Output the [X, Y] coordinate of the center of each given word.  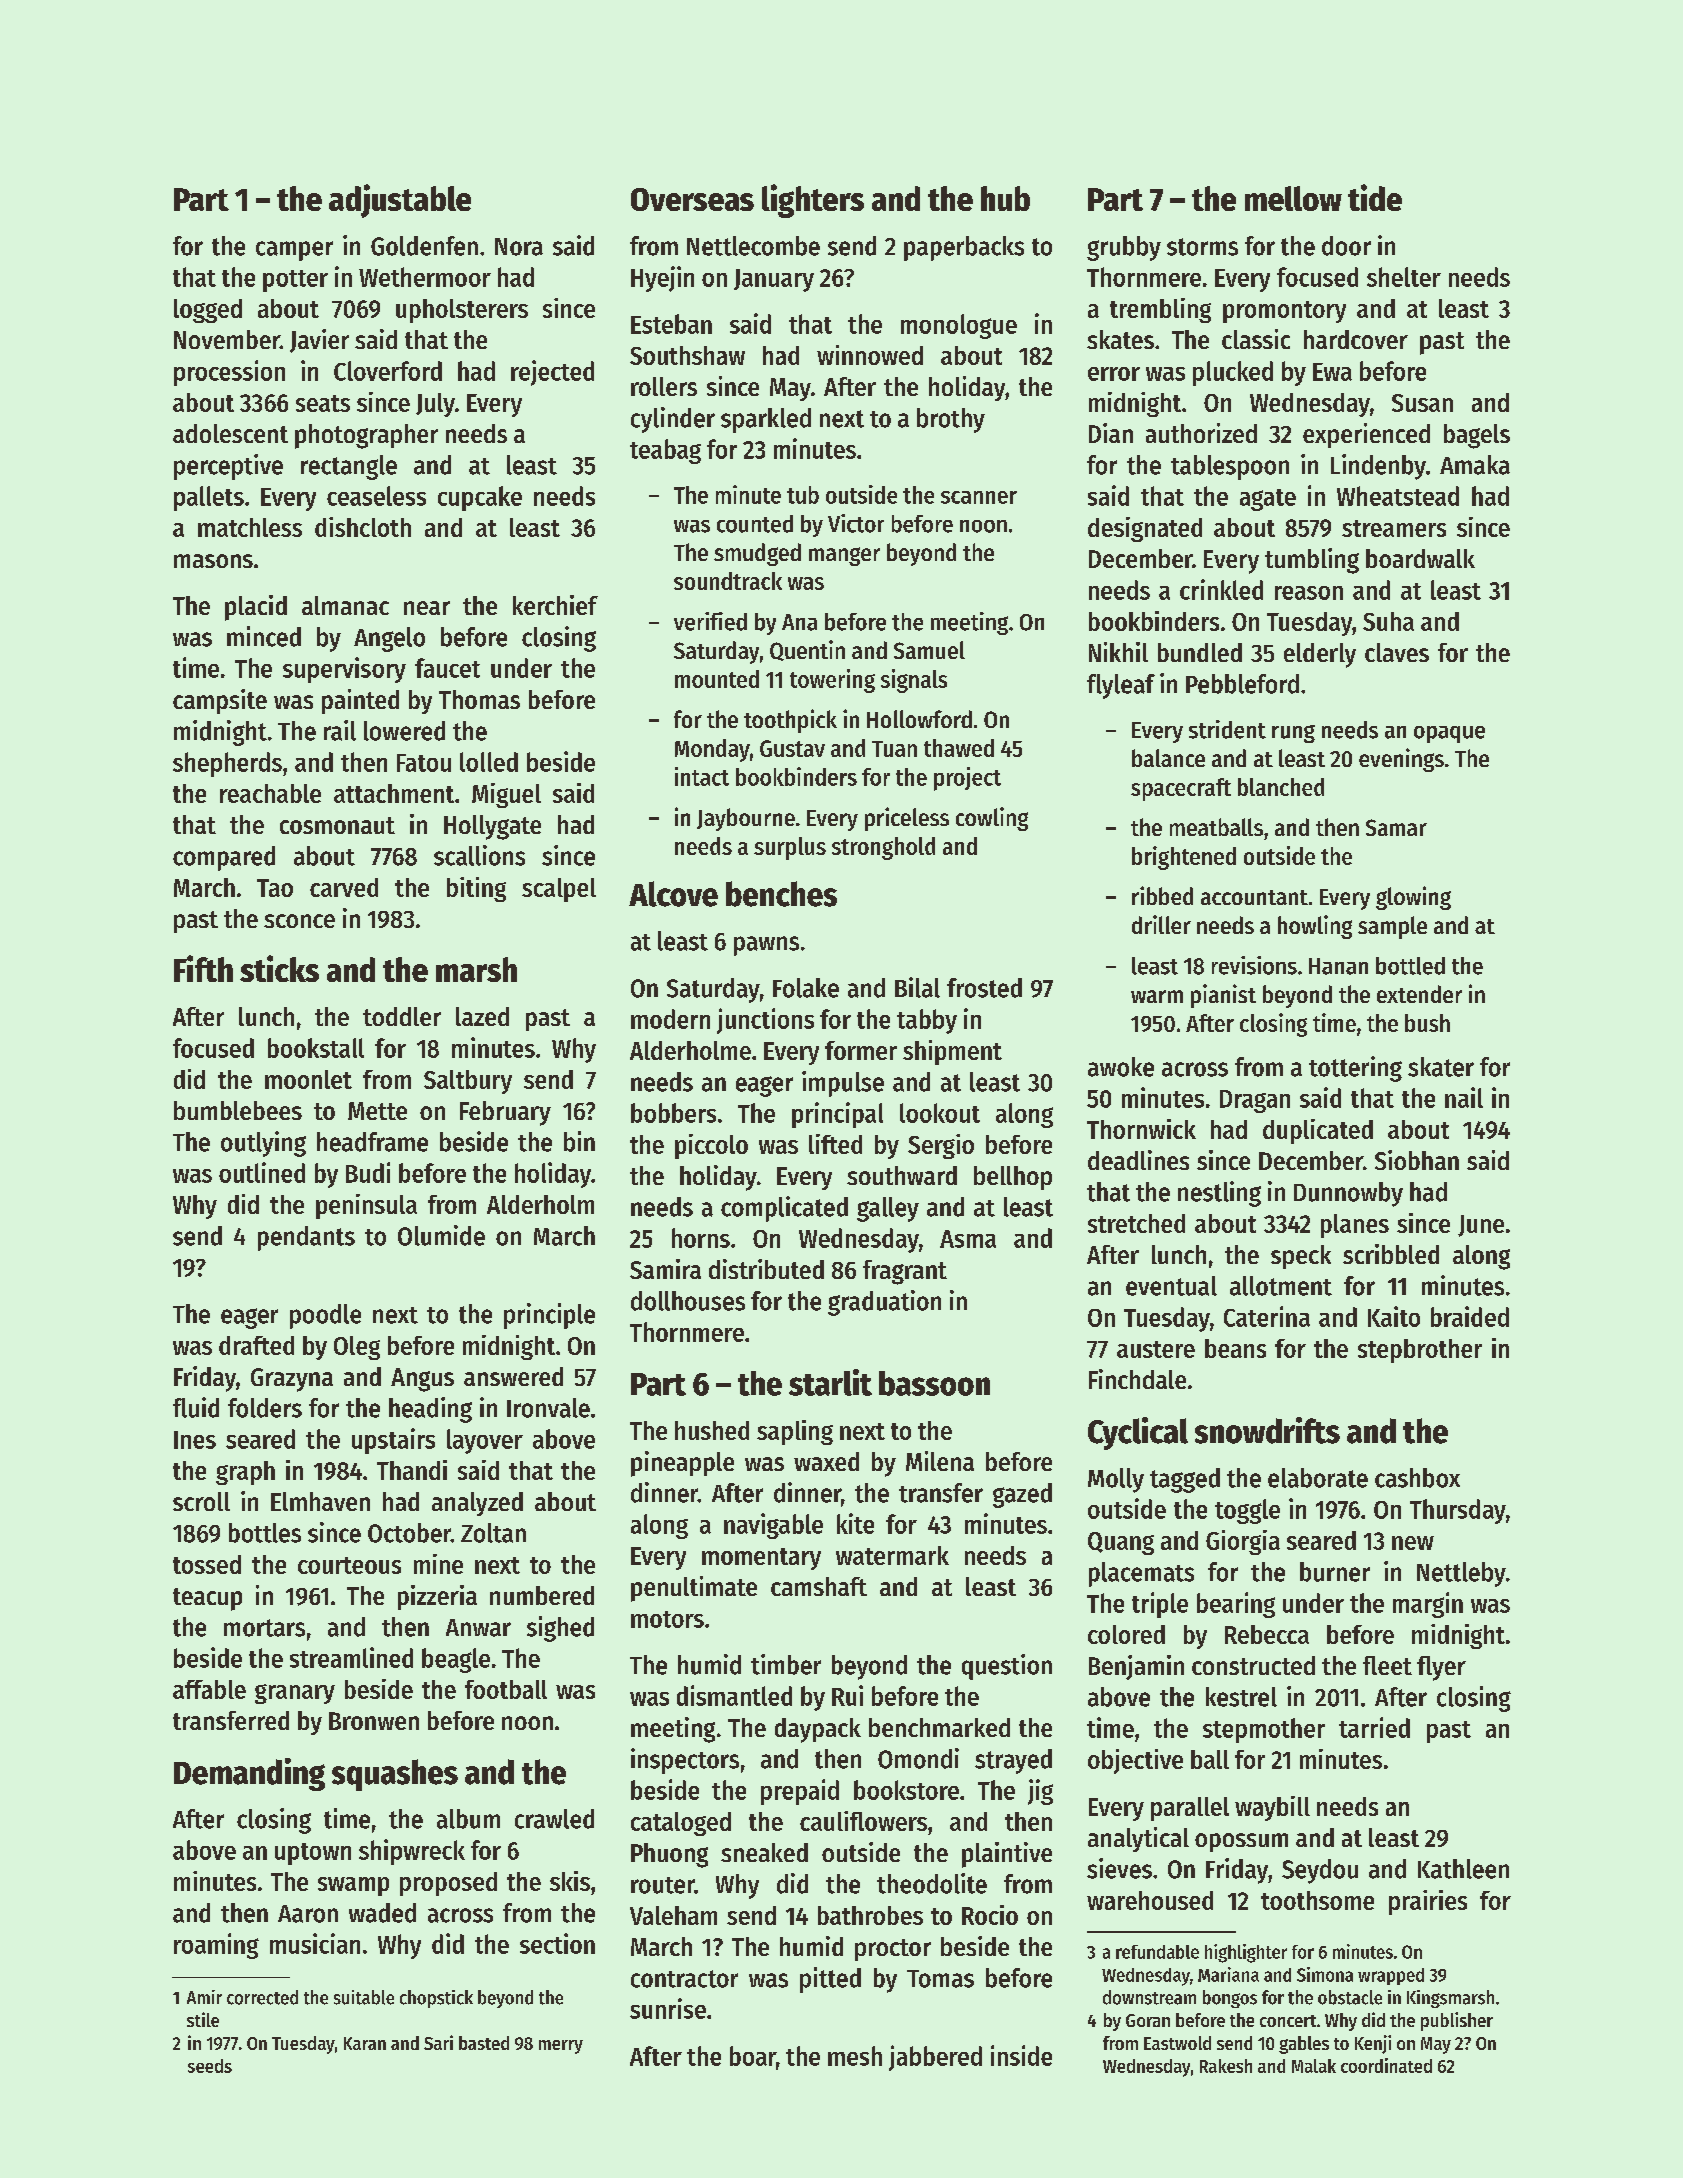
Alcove [673, 894]
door [1346, 246]
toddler [402, 1016]
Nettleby [1461, 1574]
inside [1021, 2055]
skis [570, 1881]
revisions [1254, 965]
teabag [665, 451]
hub [1005, 198]
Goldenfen [424, 246]
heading [430, 1410]
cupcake [480, 498]
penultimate [694, 1589]
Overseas [692, 199]
